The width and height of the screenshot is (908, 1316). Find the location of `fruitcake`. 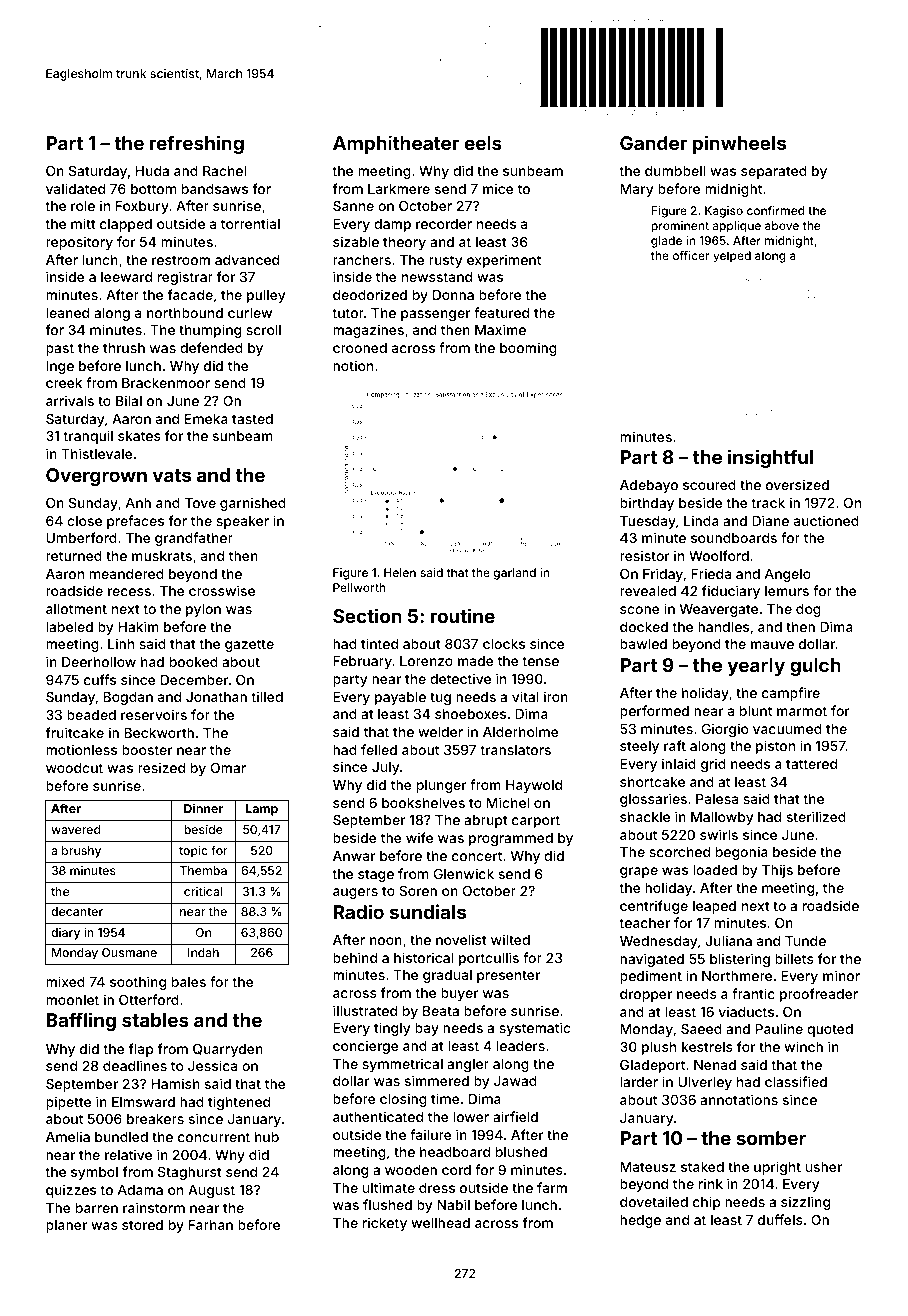

fruitcake is located at coordinates (75, 732).
